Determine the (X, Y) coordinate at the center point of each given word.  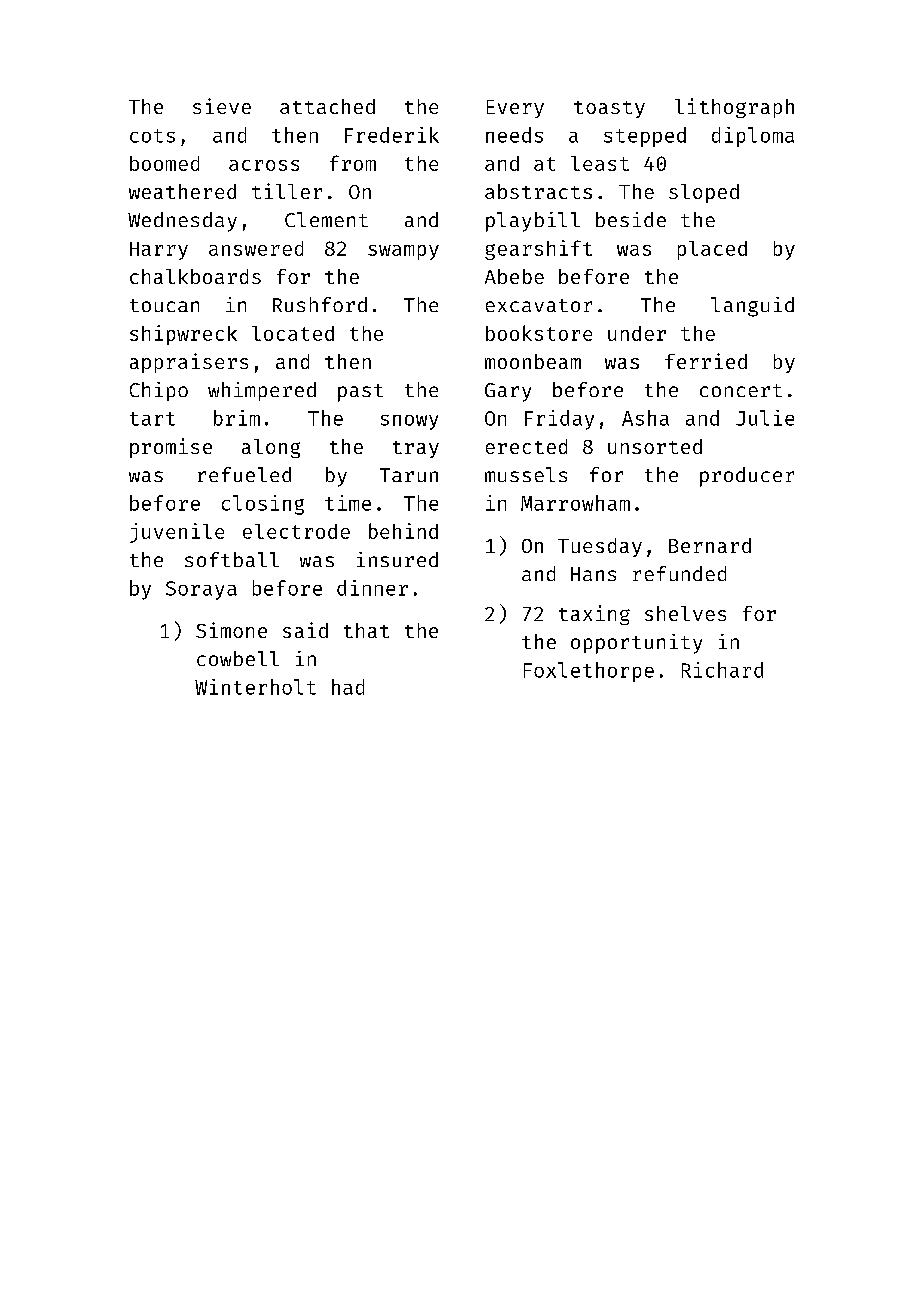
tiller (287, 191)
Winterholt (255, 687)
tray (416, 449)
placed (712, 250)
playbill (533, 222)
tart (152, 419)
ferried (706, 361)
